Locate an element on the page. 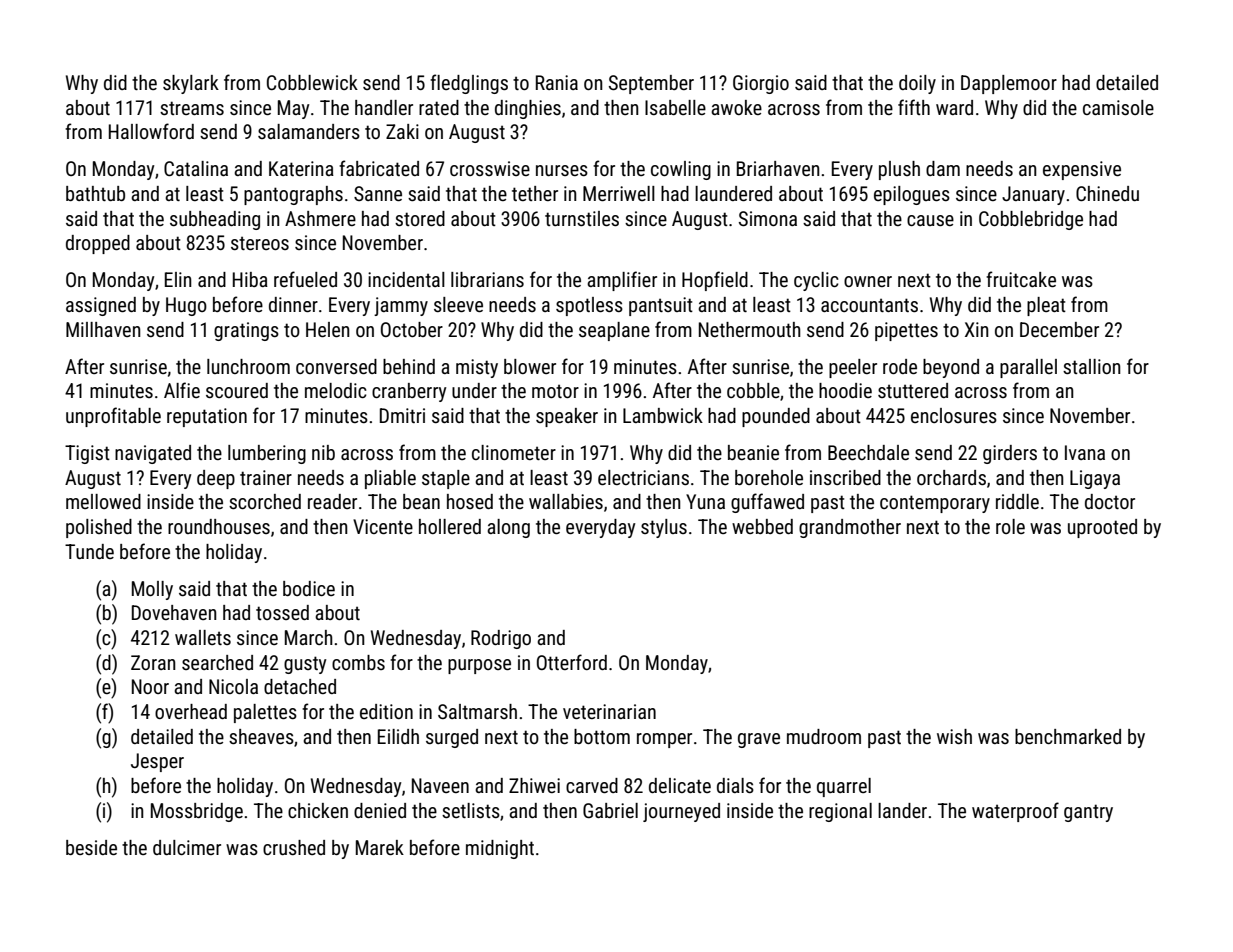 The image size is (1233, 952). December is located at coordinates (1059, 329).
